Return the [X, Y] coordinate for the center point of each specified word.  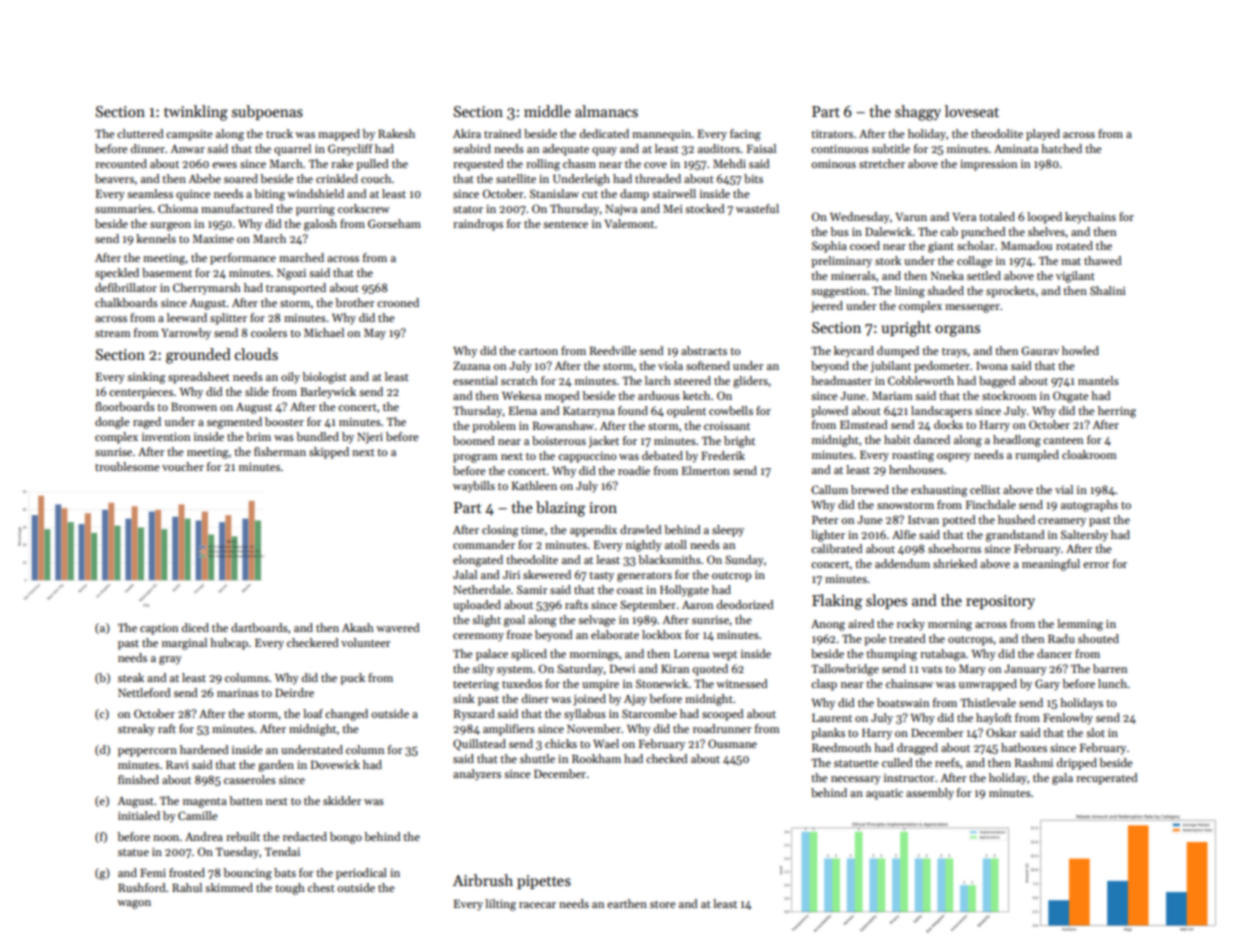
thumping [891, 655]
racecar [537, 905]
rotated [1074, 245]
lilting [500, 905]
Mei [673, 209]
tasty [601, 577]
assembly [930, 794]
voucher [183, 466]
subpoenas [267, 112]
